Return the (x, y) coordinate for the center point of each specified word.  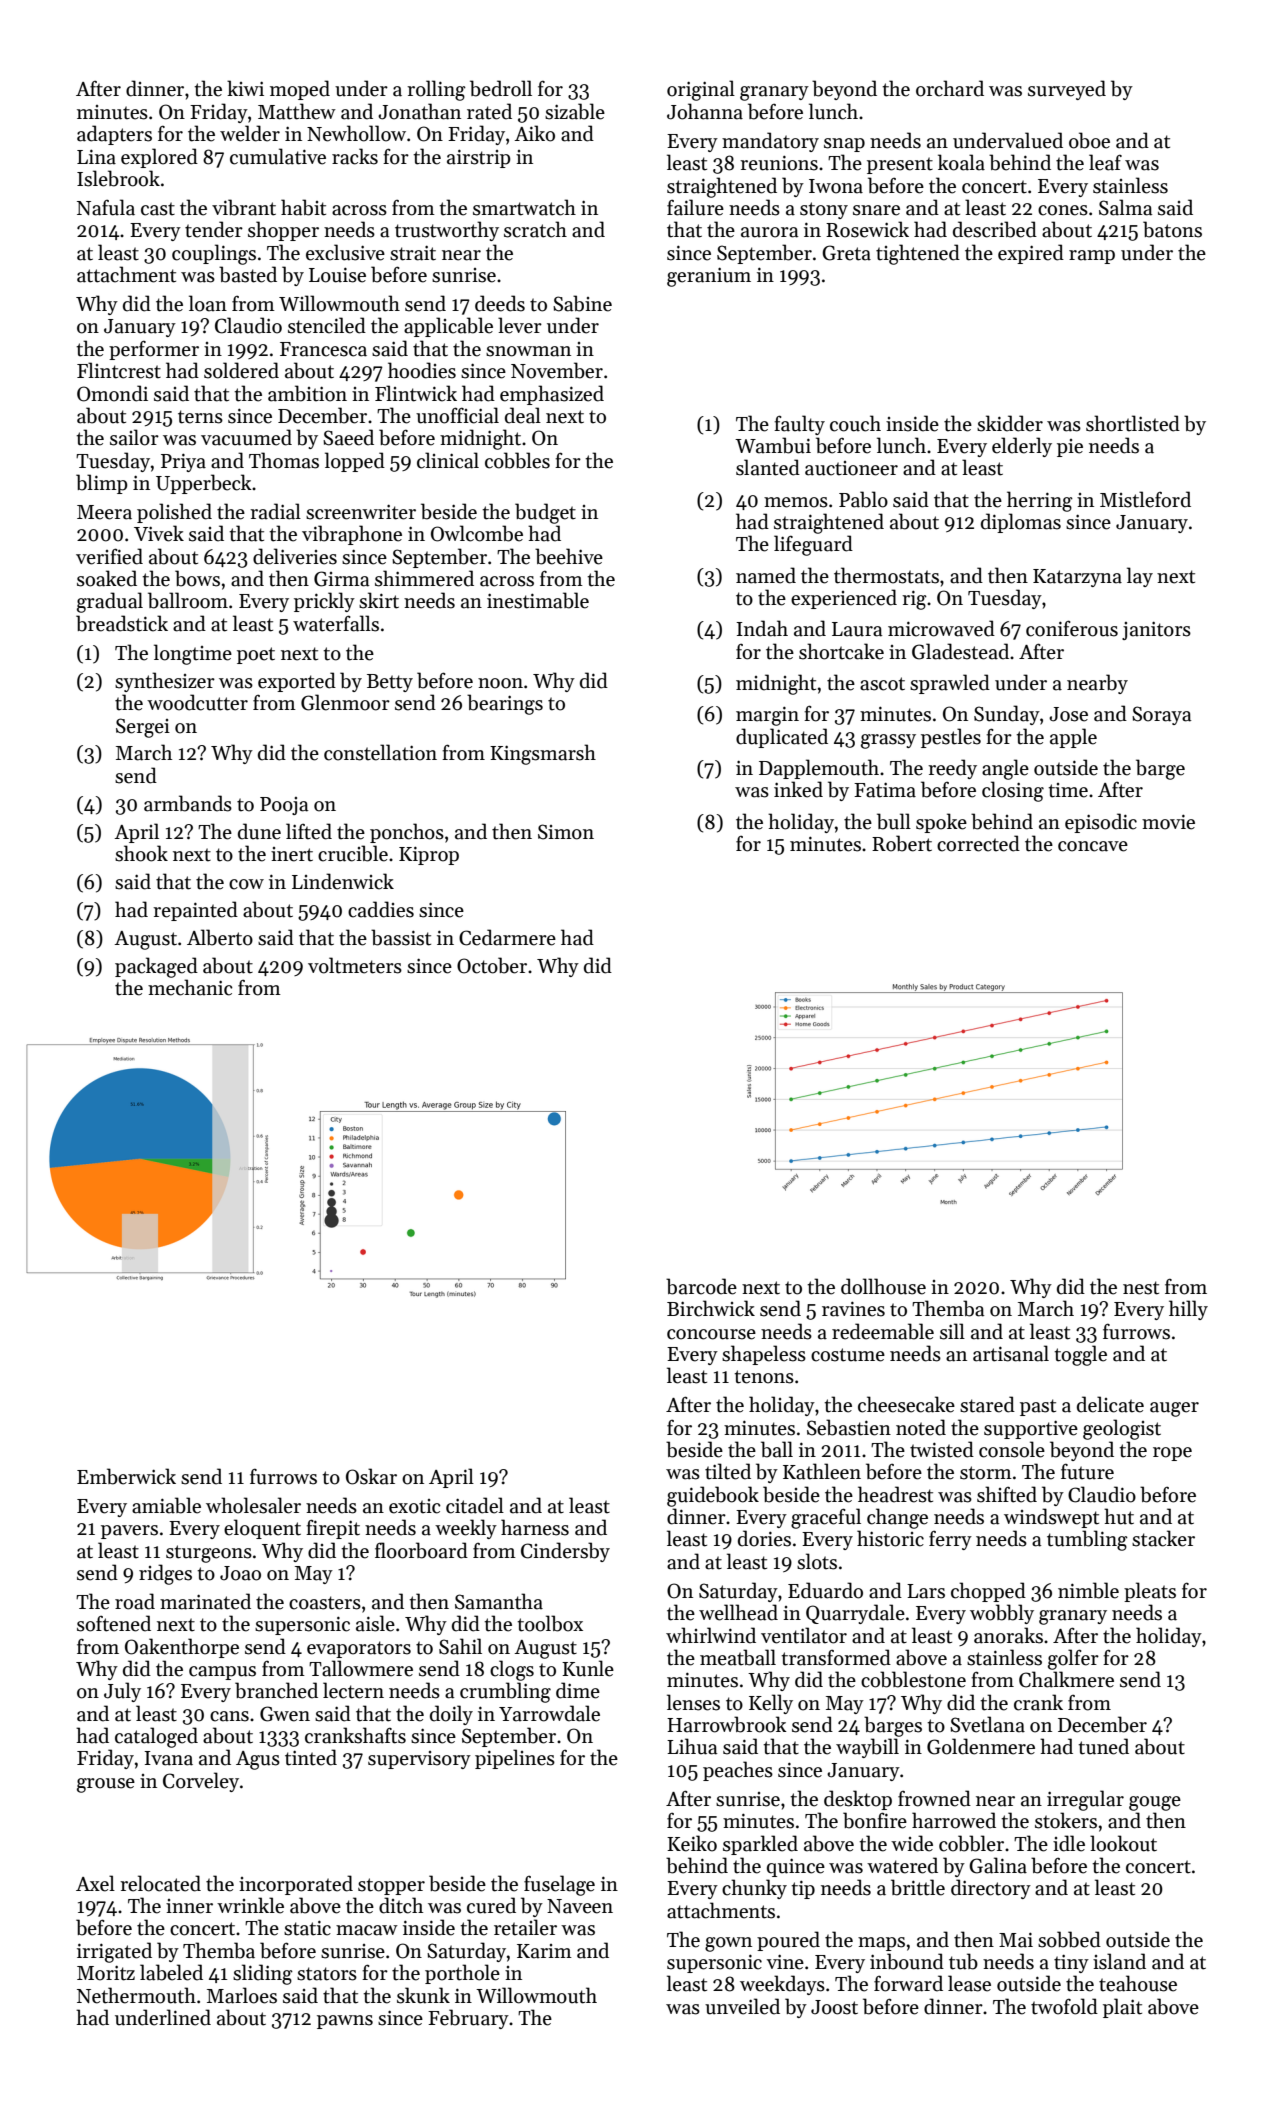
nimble (1088, 1590)
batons (1172, 229)
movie (1168, 822)
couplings (214, 254)
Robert (902, 843)
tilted (728, 1471)
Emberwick (126, 1476)
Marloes (242, 1995)
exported (297, 682)
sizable (575, 111)
